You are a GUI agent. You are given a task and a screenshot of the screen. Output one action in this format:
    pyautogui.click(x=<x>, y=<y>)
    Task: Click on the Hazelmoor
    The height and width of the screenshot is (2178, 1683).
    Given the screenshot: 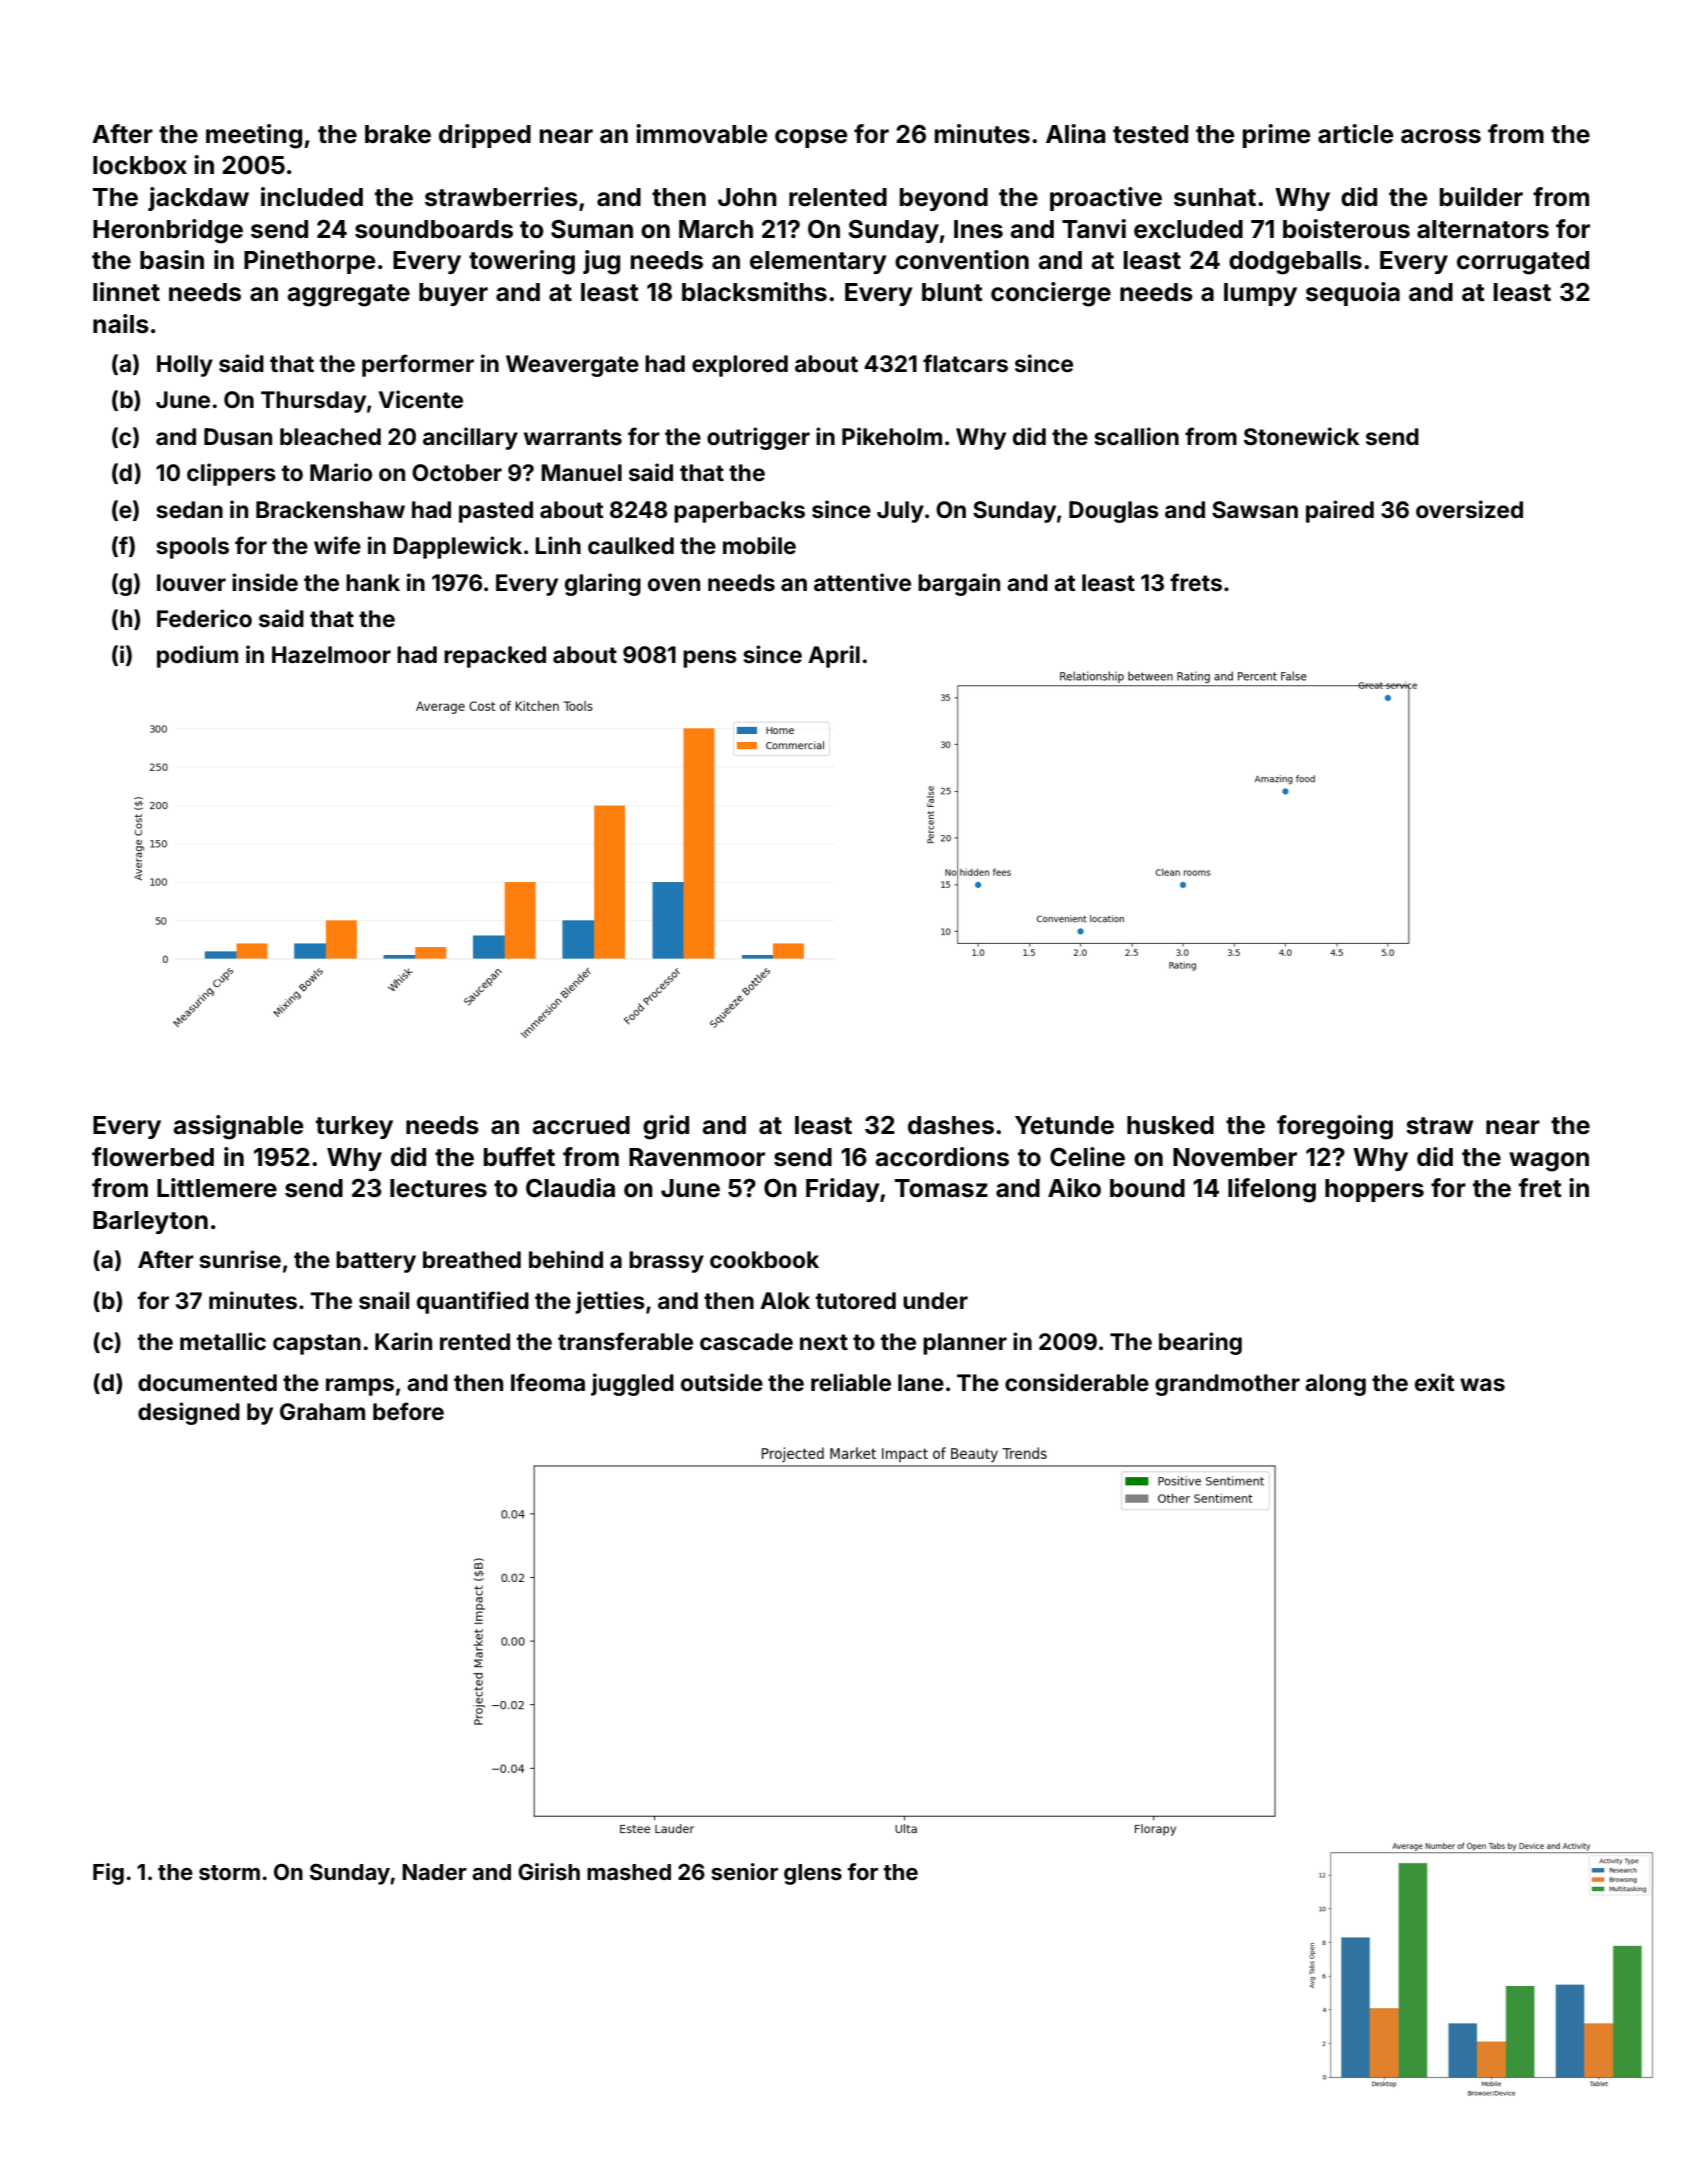 What is the action you would take?
    pyautogui.click(x=331, y=655)
